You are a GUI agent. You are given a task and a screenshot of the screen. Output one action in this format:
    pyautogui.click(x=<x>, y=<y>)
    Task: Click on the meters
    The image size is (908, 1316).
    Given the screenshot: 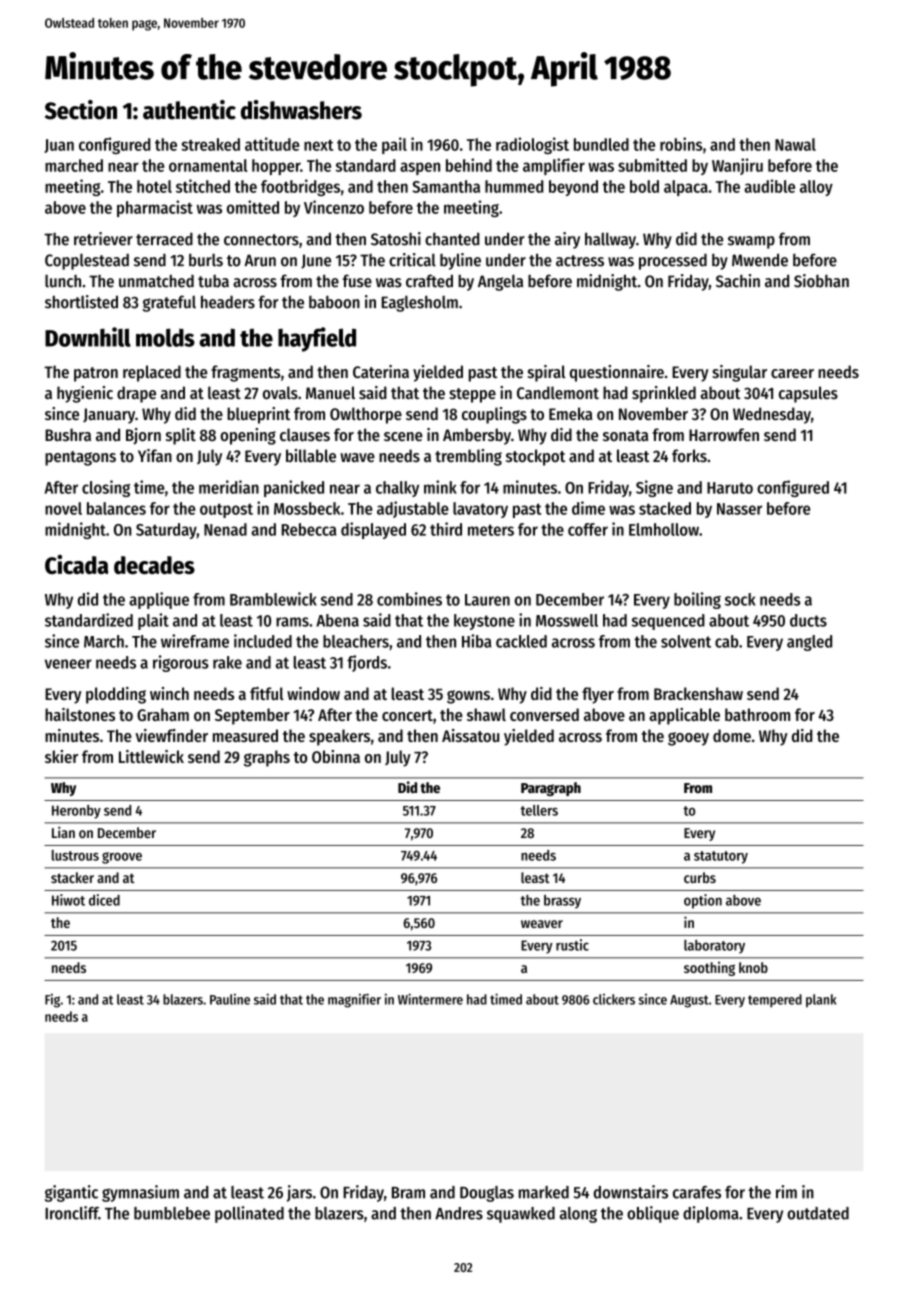 What is the action you would take?
    pyautogui.click(x=491, y=530)
